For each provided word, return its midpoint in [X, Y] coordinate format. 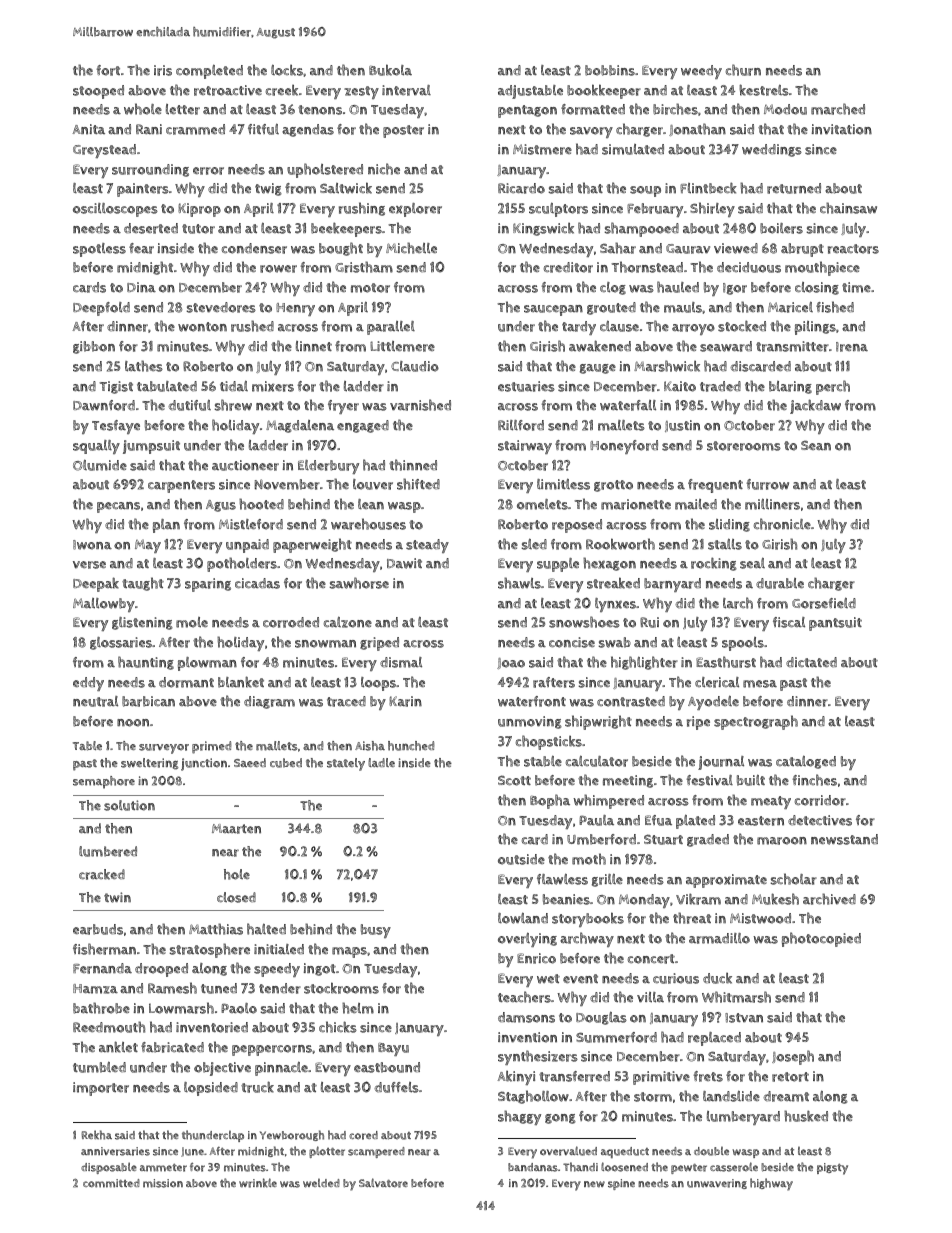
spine [621, 1184]
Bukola [390, 70]
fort [108, 70]
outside [521, 859]
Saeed [250, 762]
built [751, 780]
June [192, 1152]
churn [743, 70]
